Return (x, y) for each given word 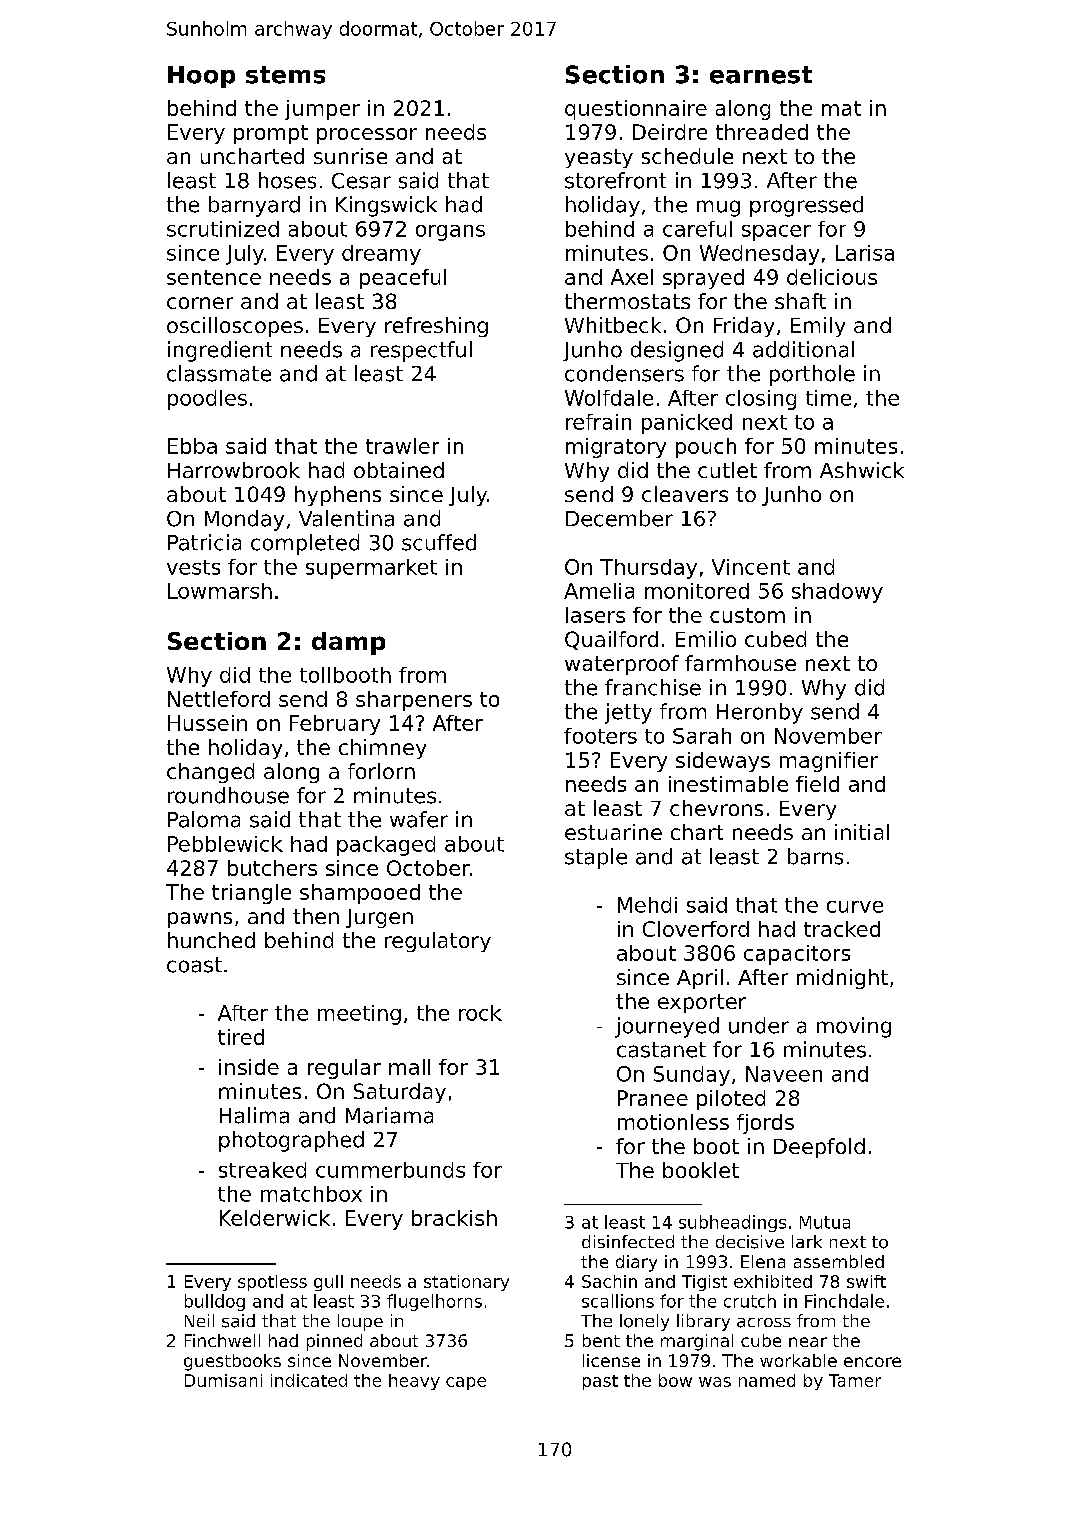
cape (466, 1383)
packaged (386, 846)
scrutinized (223, 229)
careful (697, 229)
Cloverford (696, 929)
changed (210, 773)
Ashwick (862, 470)
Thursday (648, 569)
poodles (207, 400)
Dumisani (223, 1380)
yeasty (599, 158)
